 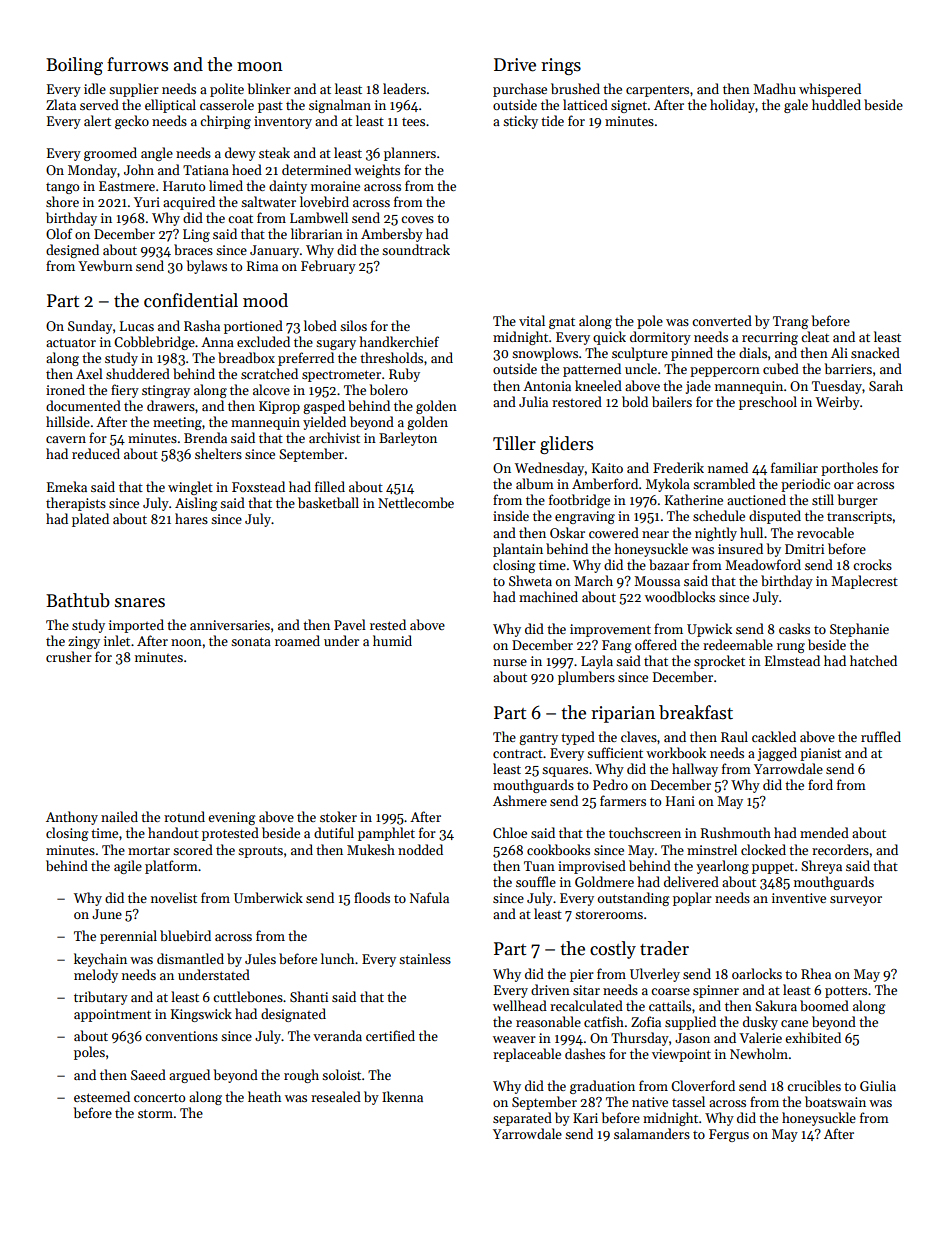 I want to click on ruffled, so click(x=881, y=736).
